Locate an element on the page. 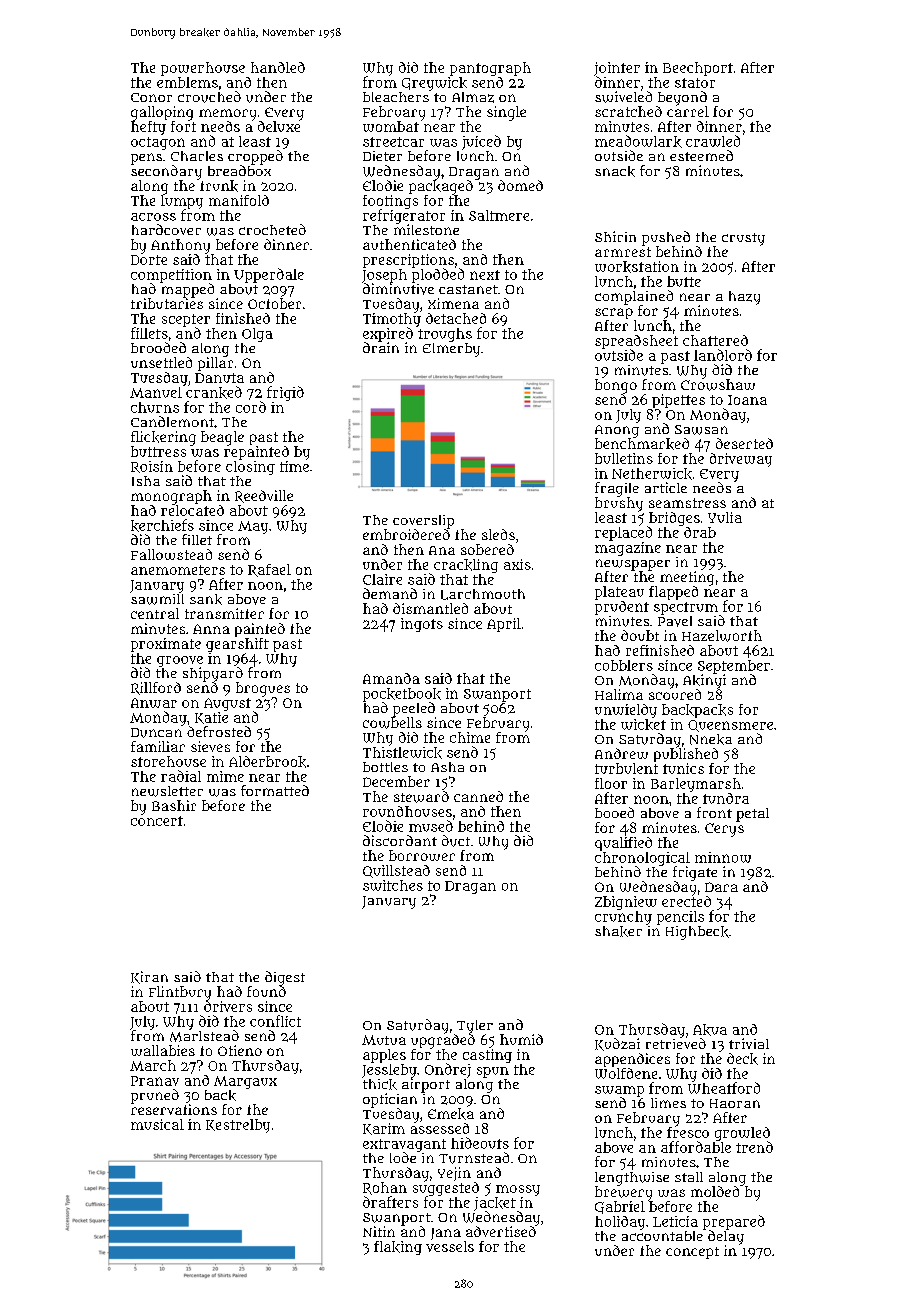 The width and height of the document is (908, 1316). vessels is located at coordinates (450, 1246).
